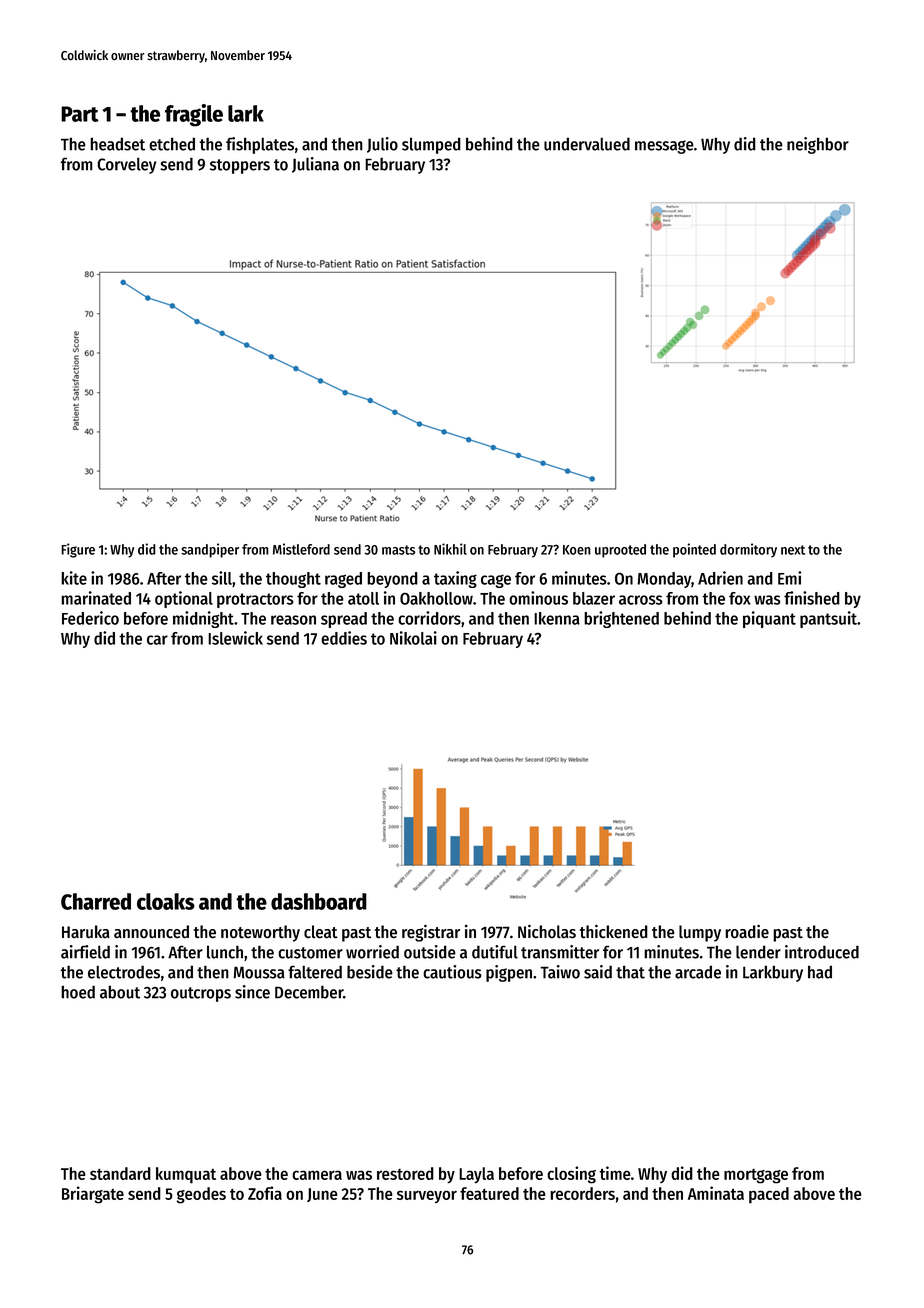 Image resolution: width=924 pixels, height=1308 pixels. Describe the element at coordinates (664, 147) in the screenshot. I see `message` at that location.
